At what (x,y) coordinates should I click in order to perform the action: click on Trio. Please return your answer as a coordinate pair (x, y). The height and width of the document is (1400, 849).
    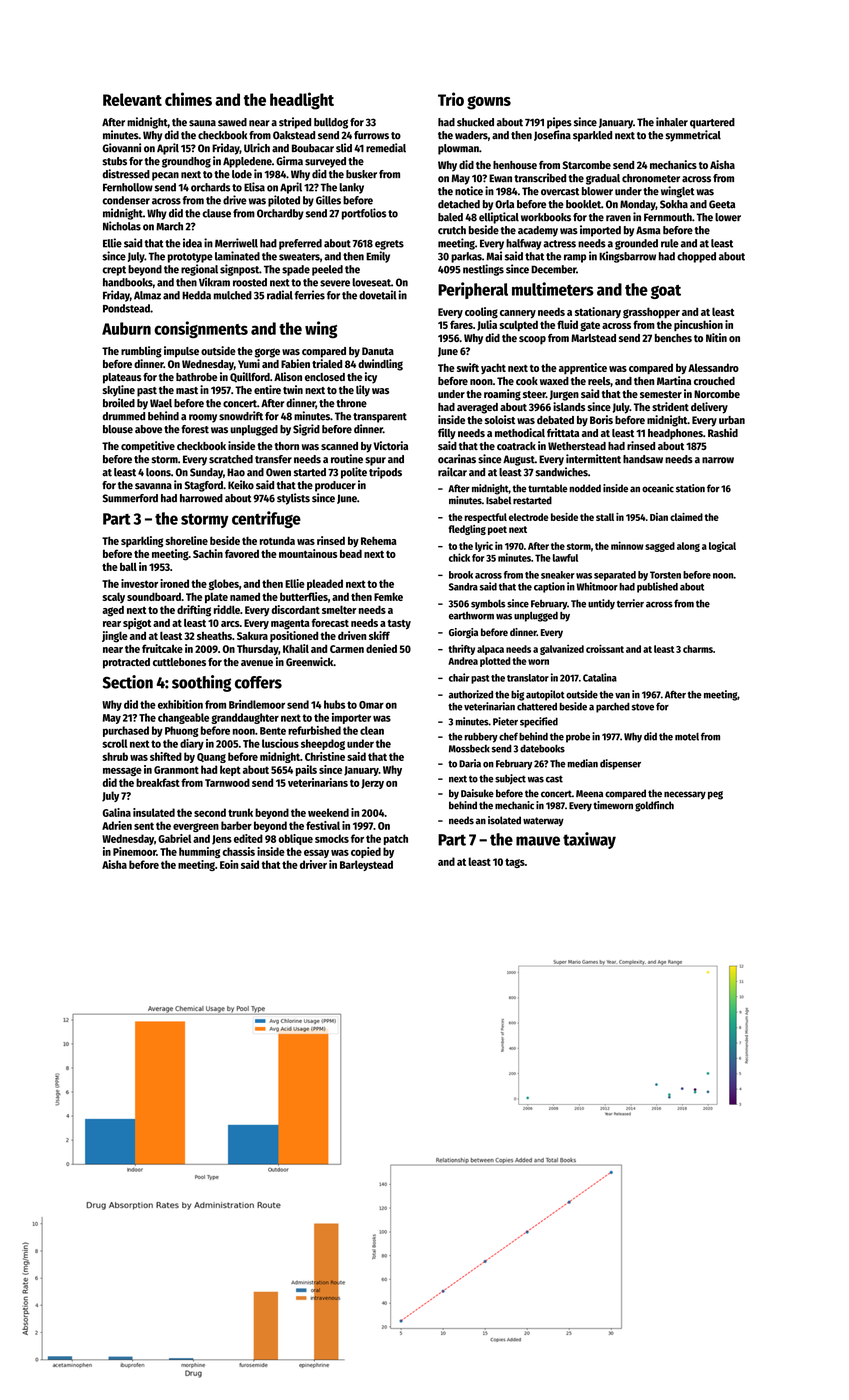
    Looking at the image, I should click on (451, 99).
